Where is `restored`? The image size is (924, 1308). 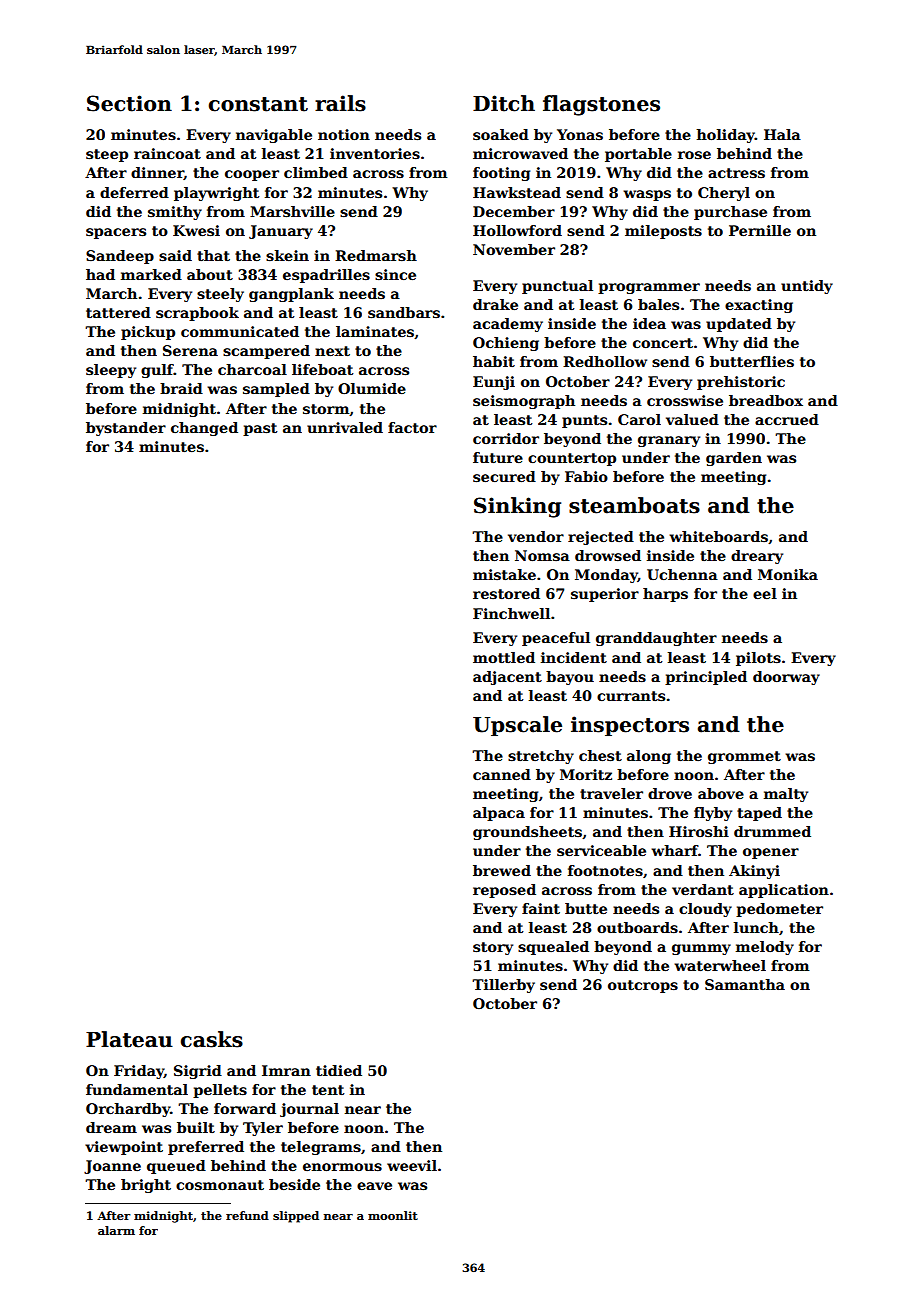
restored is located at coordinates (506, 593).
